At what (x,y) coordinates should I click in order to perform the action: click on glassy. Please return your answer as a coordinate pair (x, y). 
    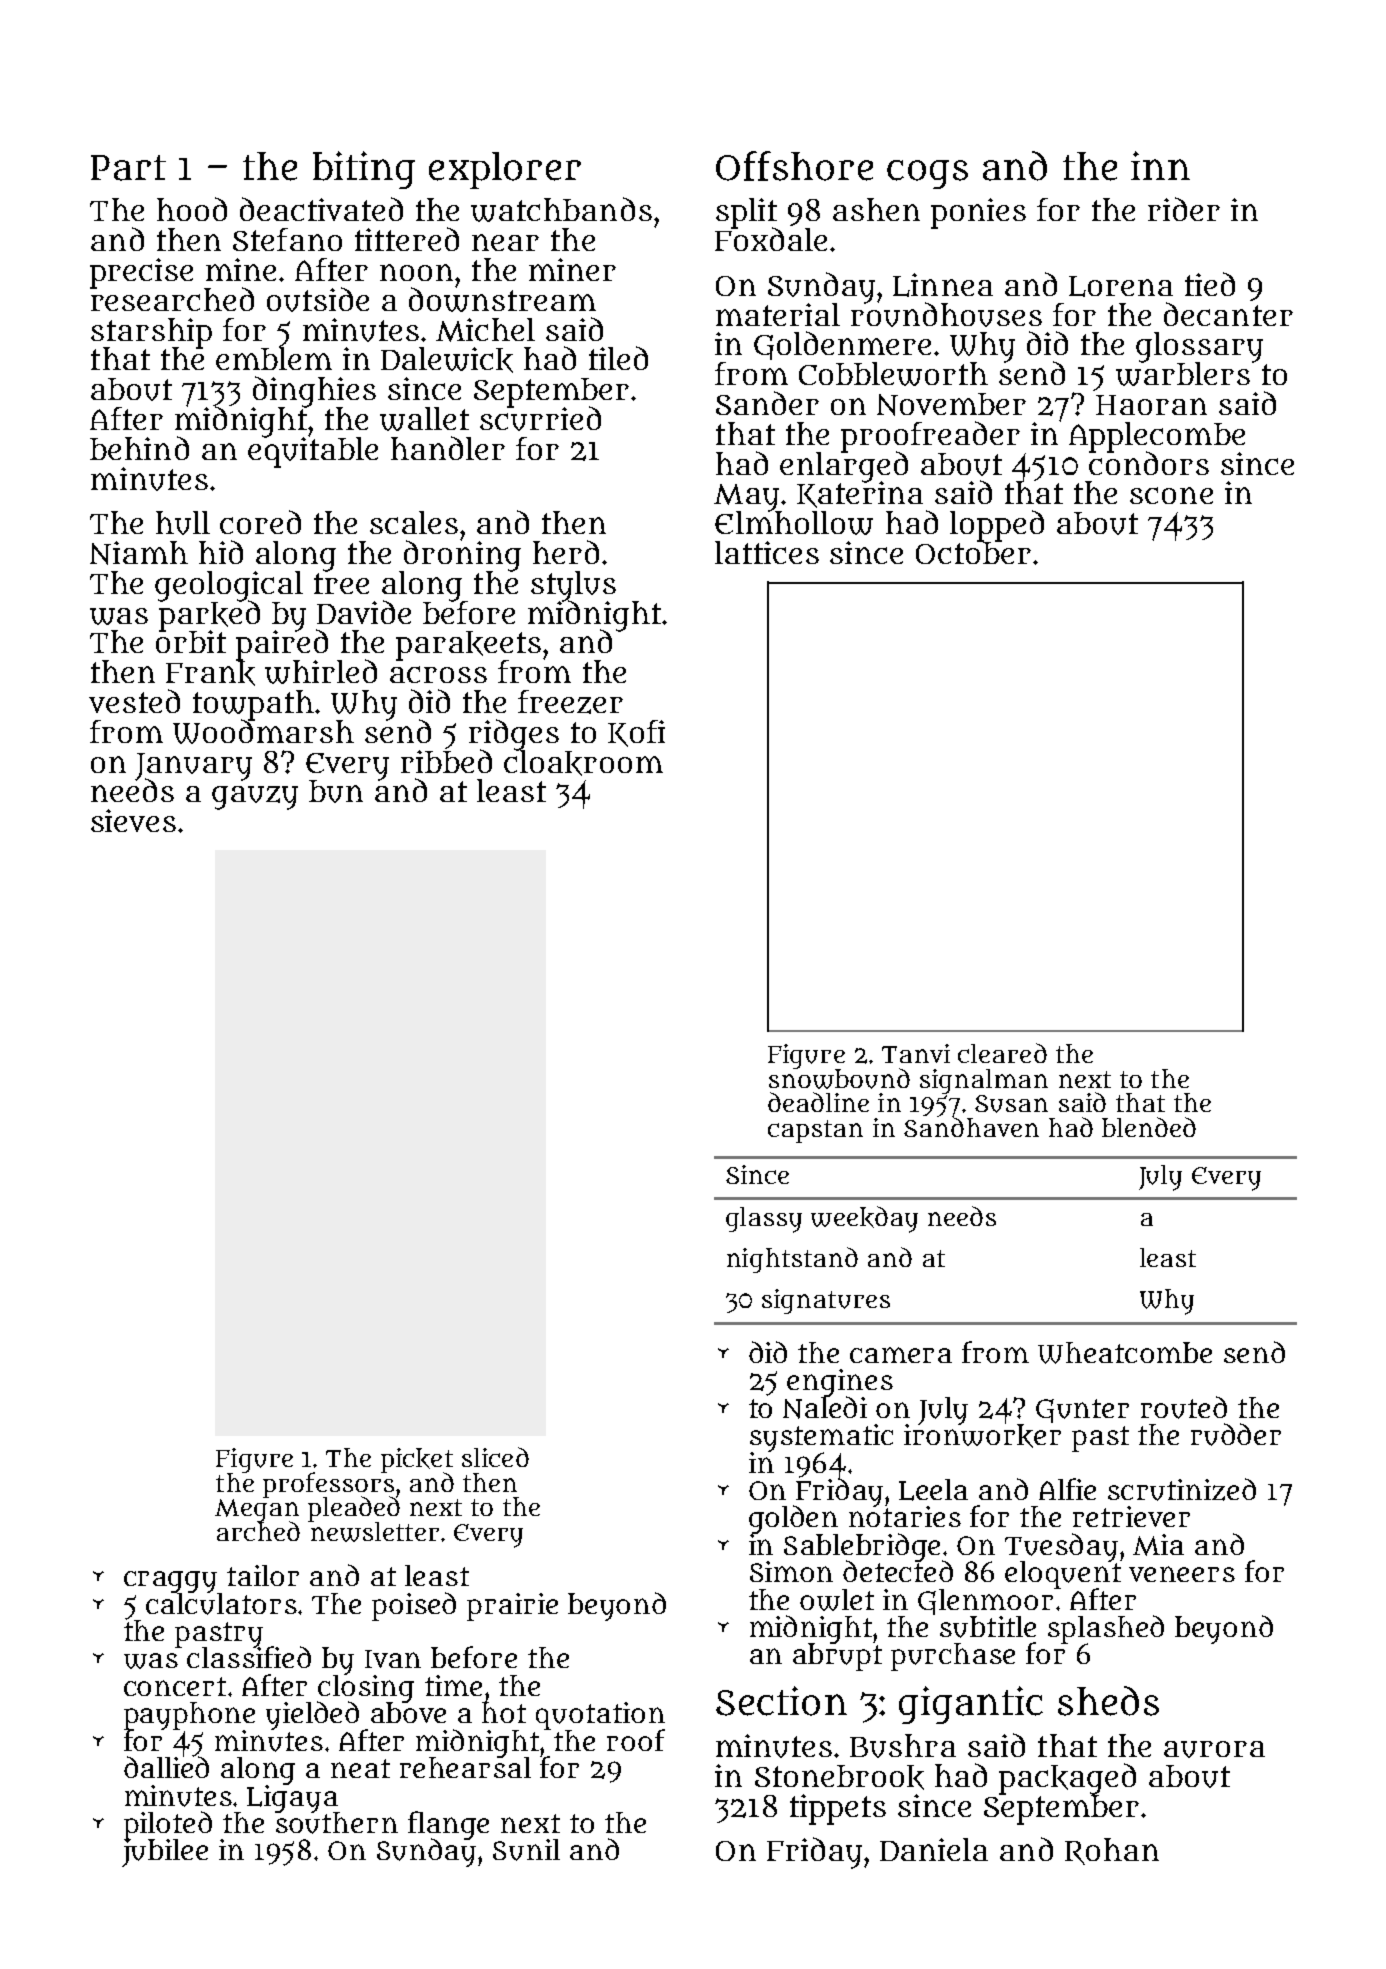
    Looking at the image, I should click on (764, 1220).
